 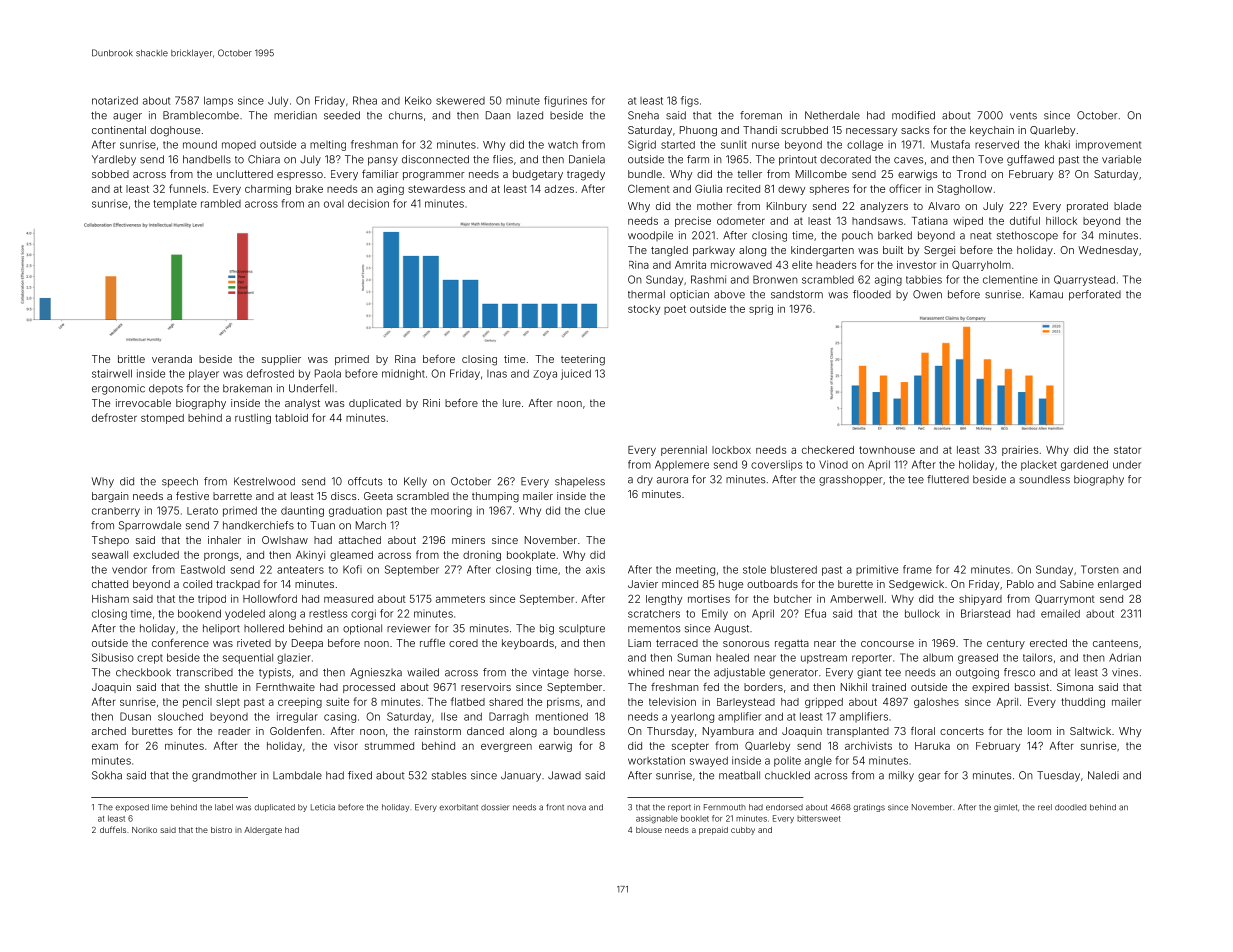 I want to click on Alvaro, so click(x=944, y=206).
